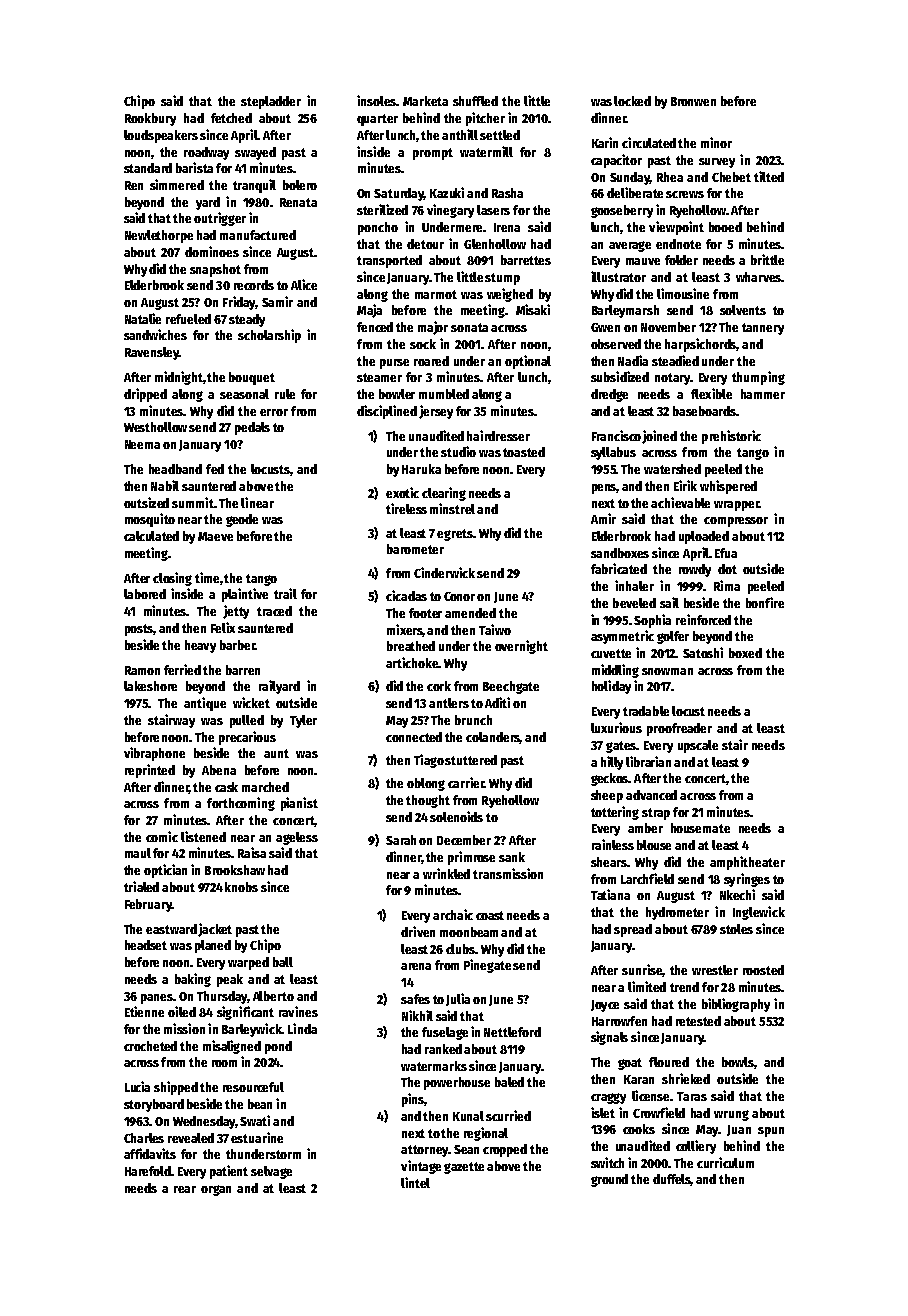 The width and height of the screenshot is (908, 1316). Describe the element at coordinates (685, 485) in the screenshot. I see `Eirik` at that location.
